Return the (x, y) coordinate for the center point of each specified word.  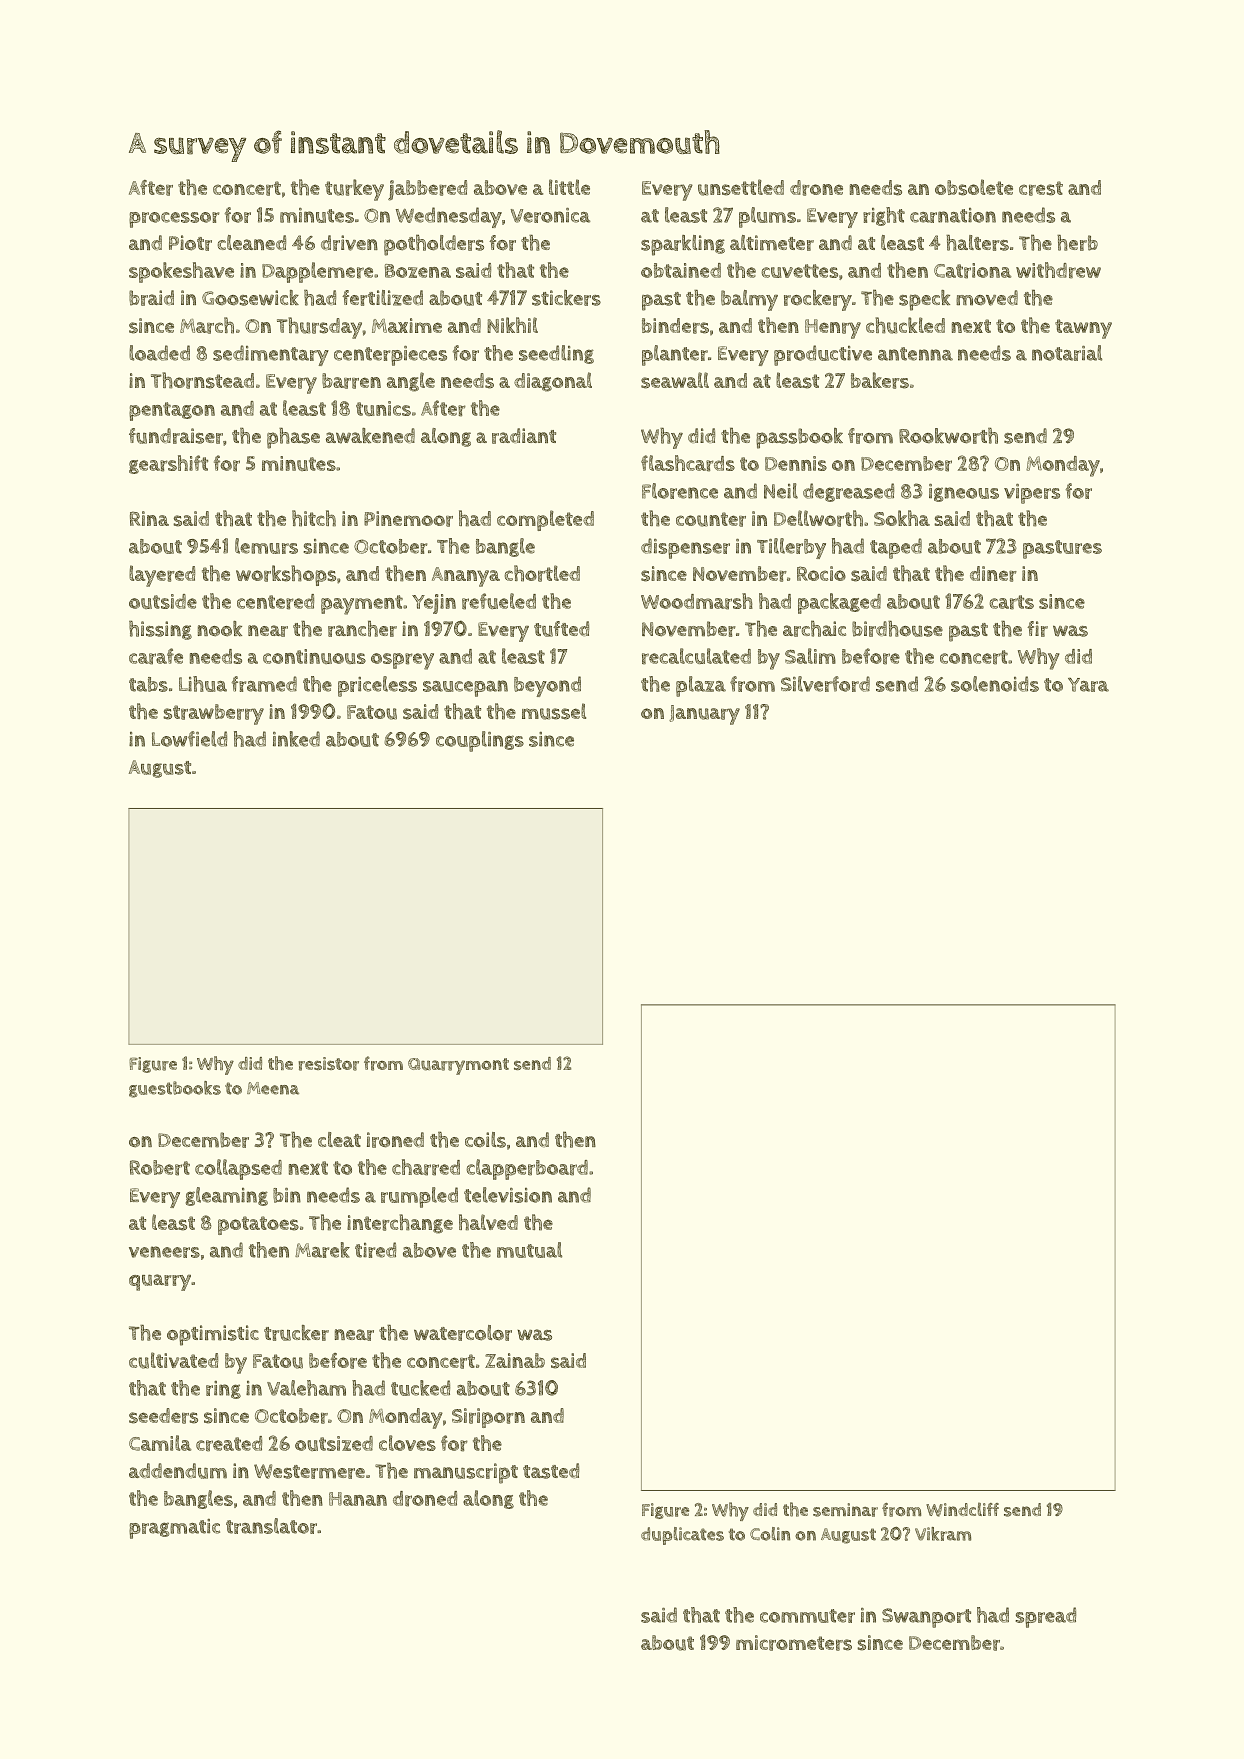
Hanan (358, 1499)
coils (485, 1140)
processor (174, 220)
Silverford (825, 684)
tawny (1083, 329)
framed (264, 684)
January (704, 715)
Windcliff (962, 1509)
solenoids (995, 684)
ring (223, 1390)
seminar (845, 1510)
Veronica (550, 215)
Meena (273, 1088)
